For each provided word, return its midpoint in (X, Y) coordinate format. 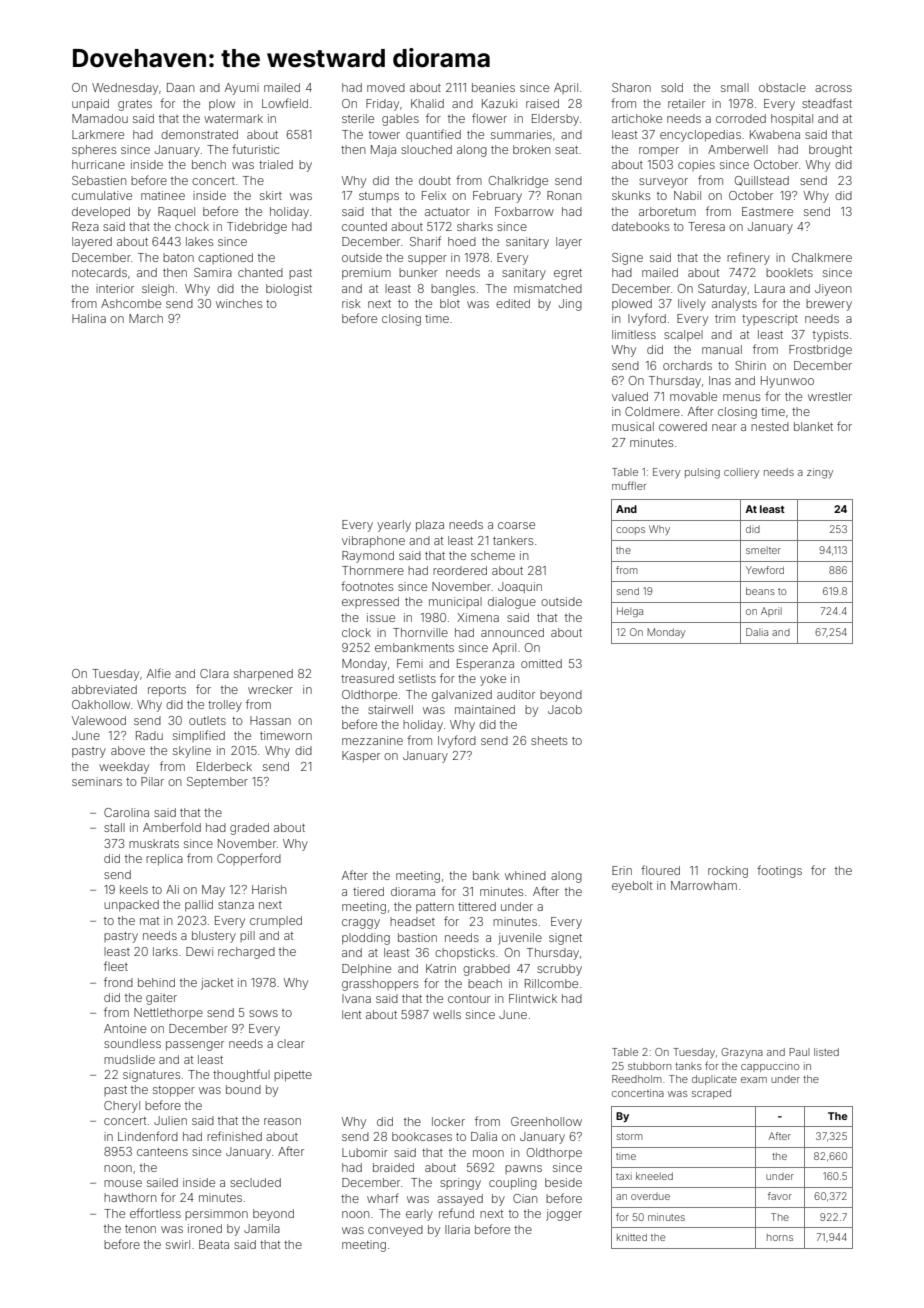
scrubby (559, 970)
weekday (124, 768)
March (146, 318)
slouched (426, 149)
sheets (549, 740)
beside (563, 1182)
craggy (361, 924)
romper (659, 152)
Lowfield (285, 103)
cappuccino (770, 1067)
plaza (430, 526)
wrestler (830, 396)
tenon (140, 1229)
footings (779, 871)
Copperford (249, 859)
